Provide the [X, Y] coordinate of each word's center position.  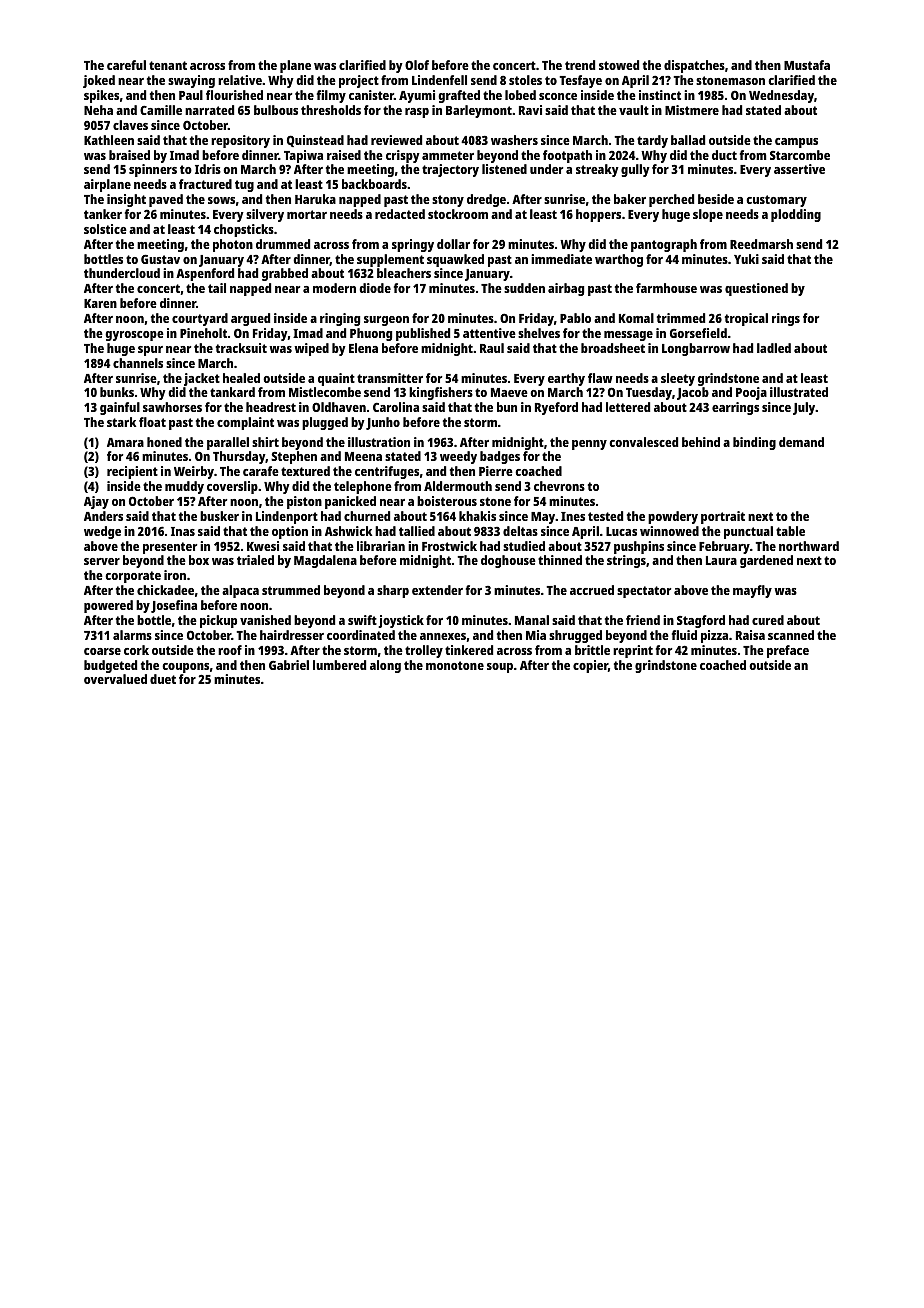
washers [514, 140]
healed [241, 378]
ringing [340, 319]
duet [163, 679]
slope [708, 215]
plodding [796, 215]
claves [130, 125]
